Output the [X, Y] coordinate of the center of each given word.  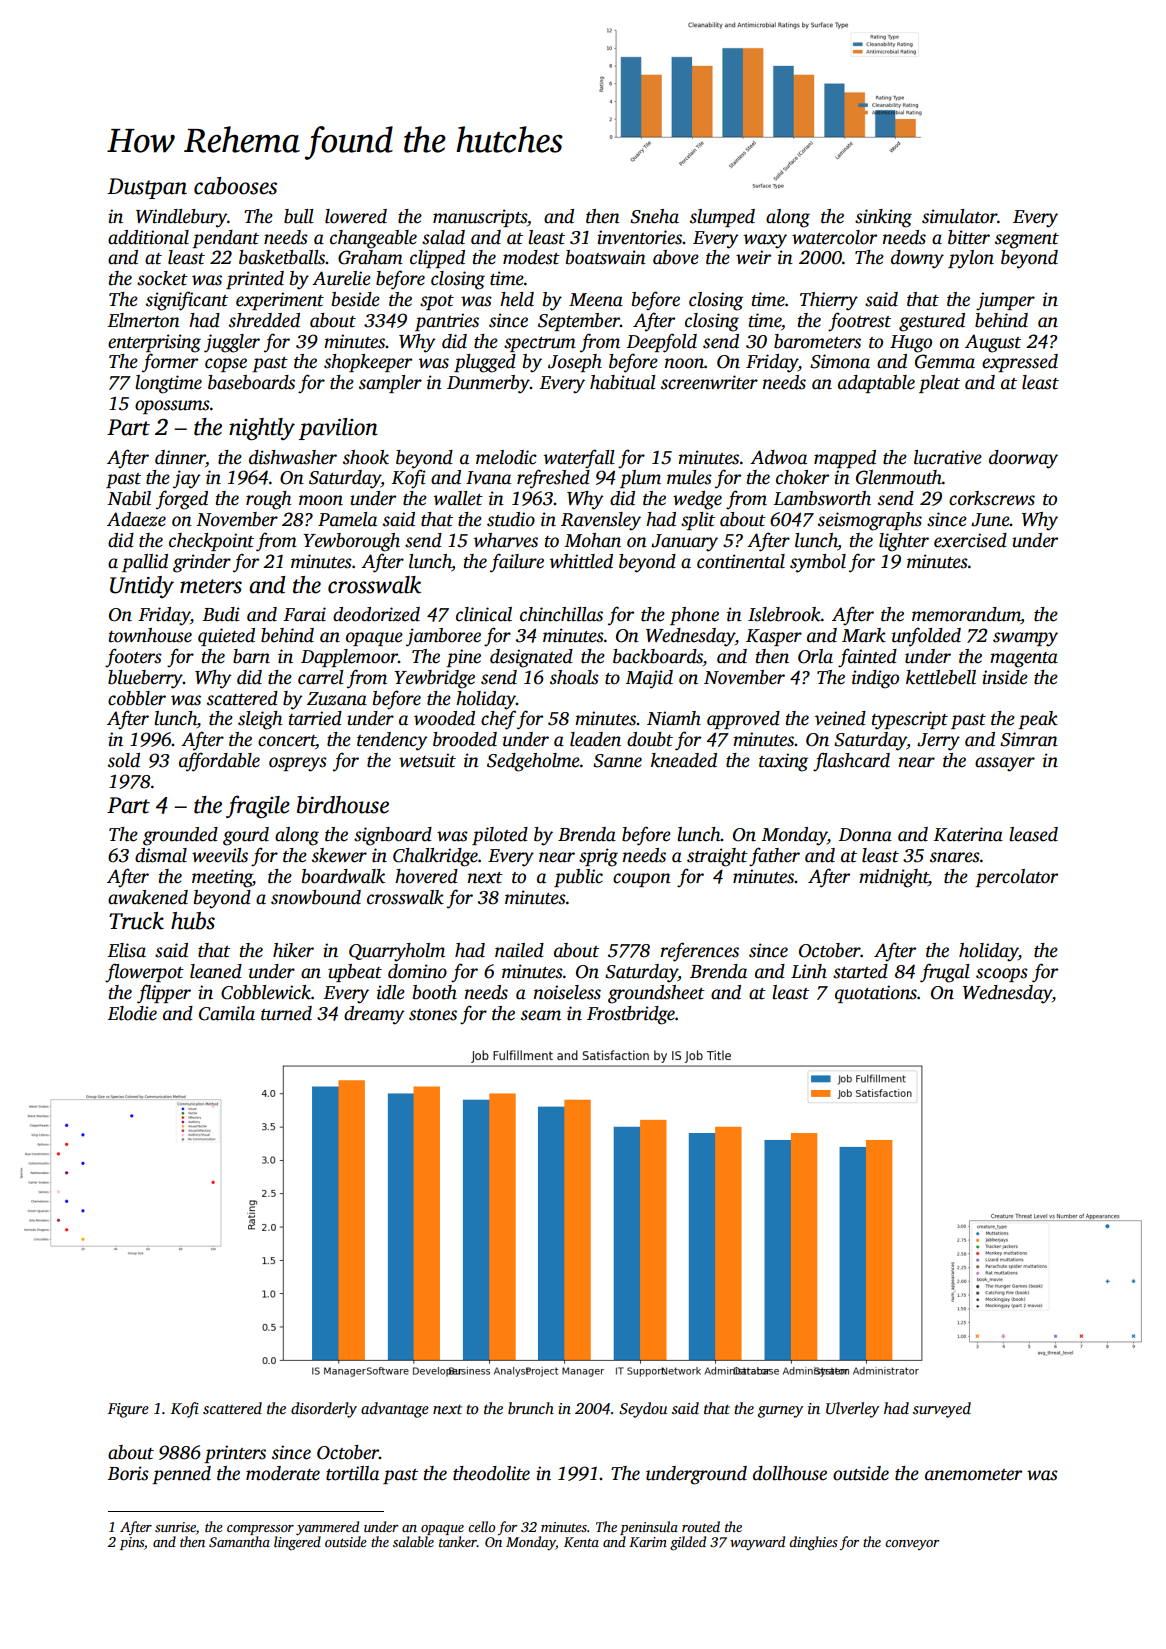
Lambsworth [822, 498]
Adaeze [136, 519]
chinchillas [561, 614]
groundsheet [656, 994]
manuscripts [480, 218]
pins [132, 1543]
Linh [809, 971]
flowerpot [144, 973]
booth [435, 992]
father [774, 857]
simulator [959, 216]
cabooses [235, 186]
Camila [227, 1013]
